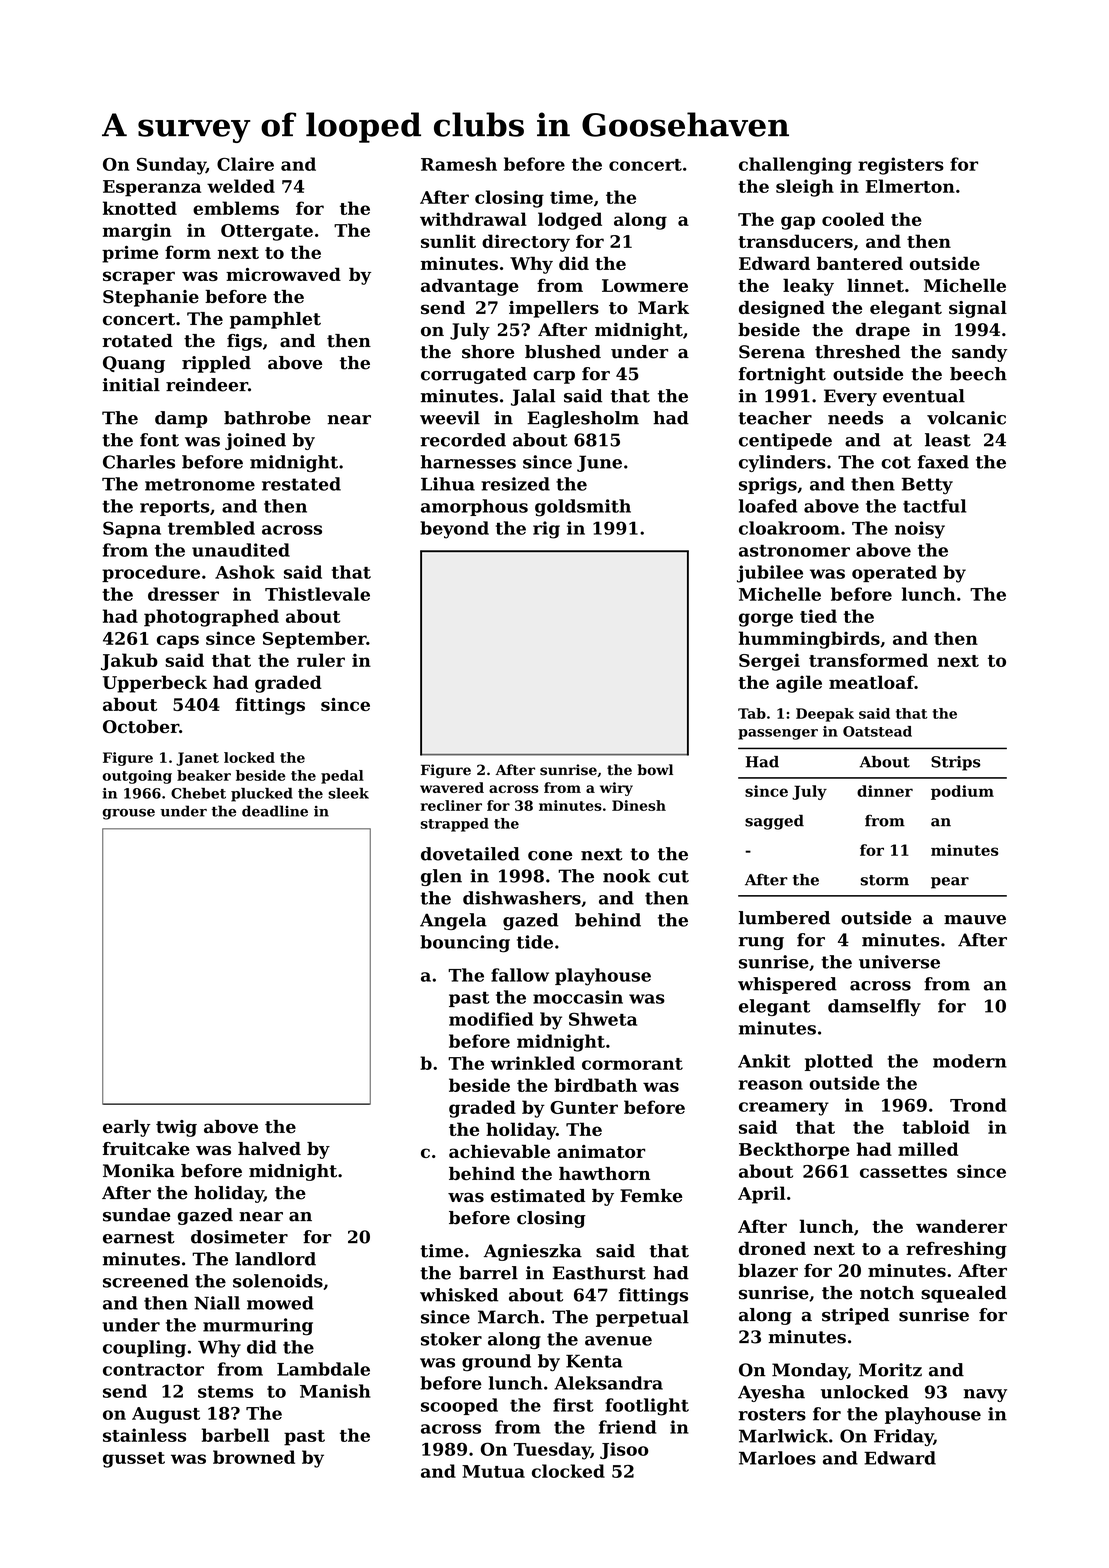  What do you see at coordinates (321, 660) in the document?
I see `ruler` at bounding box center [321, 660].
